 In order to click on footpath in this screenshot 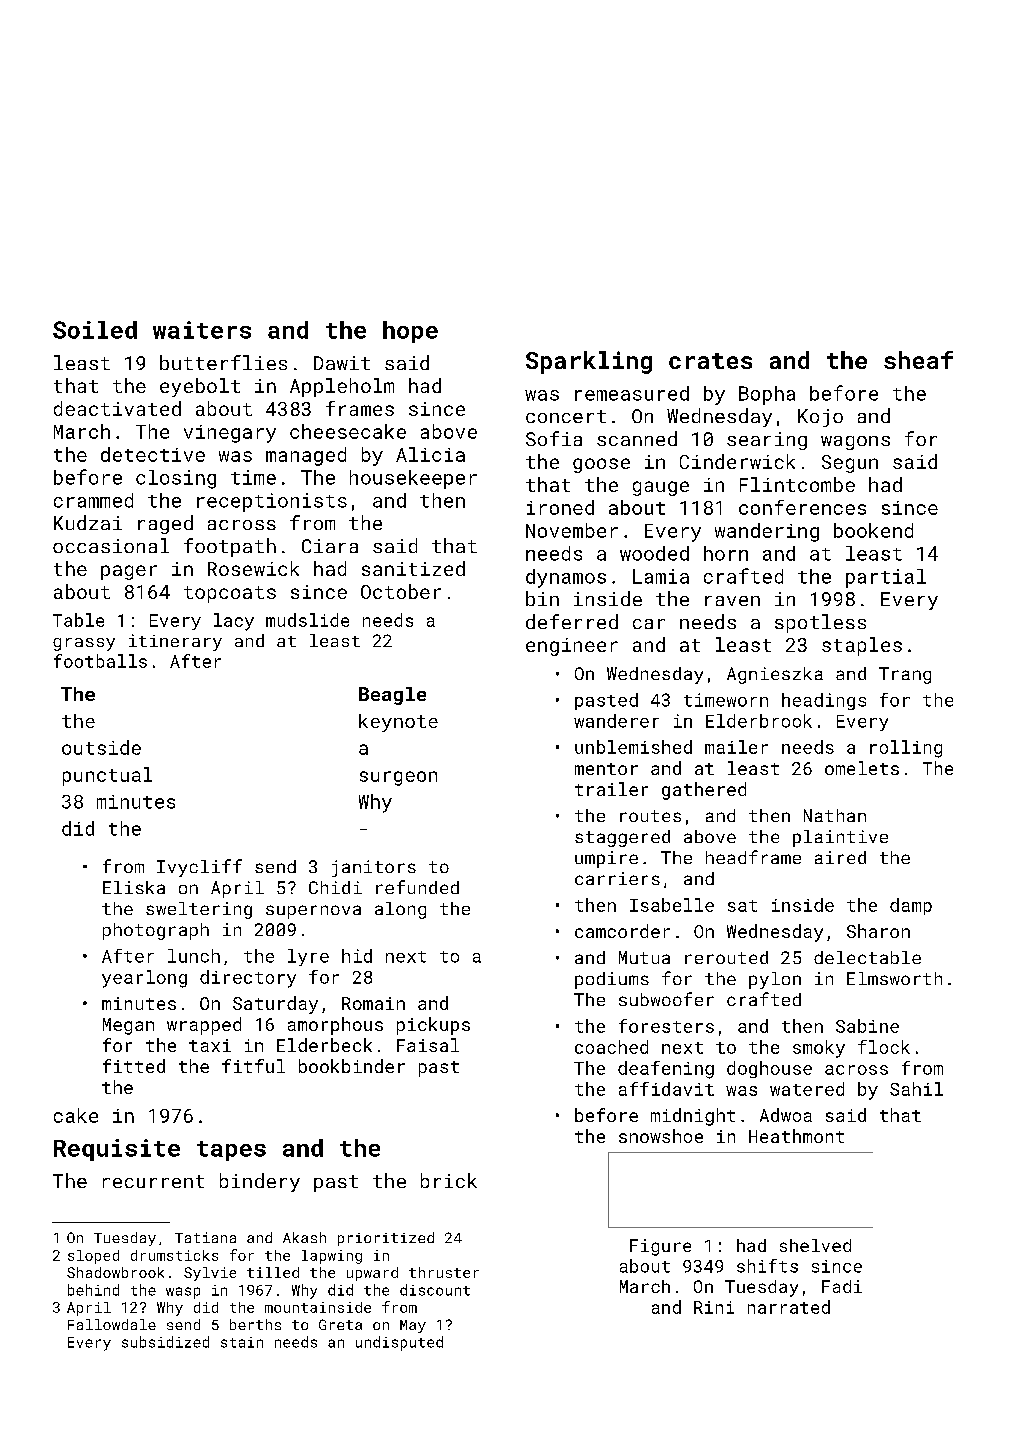, I will do `click(230, 547)`.
